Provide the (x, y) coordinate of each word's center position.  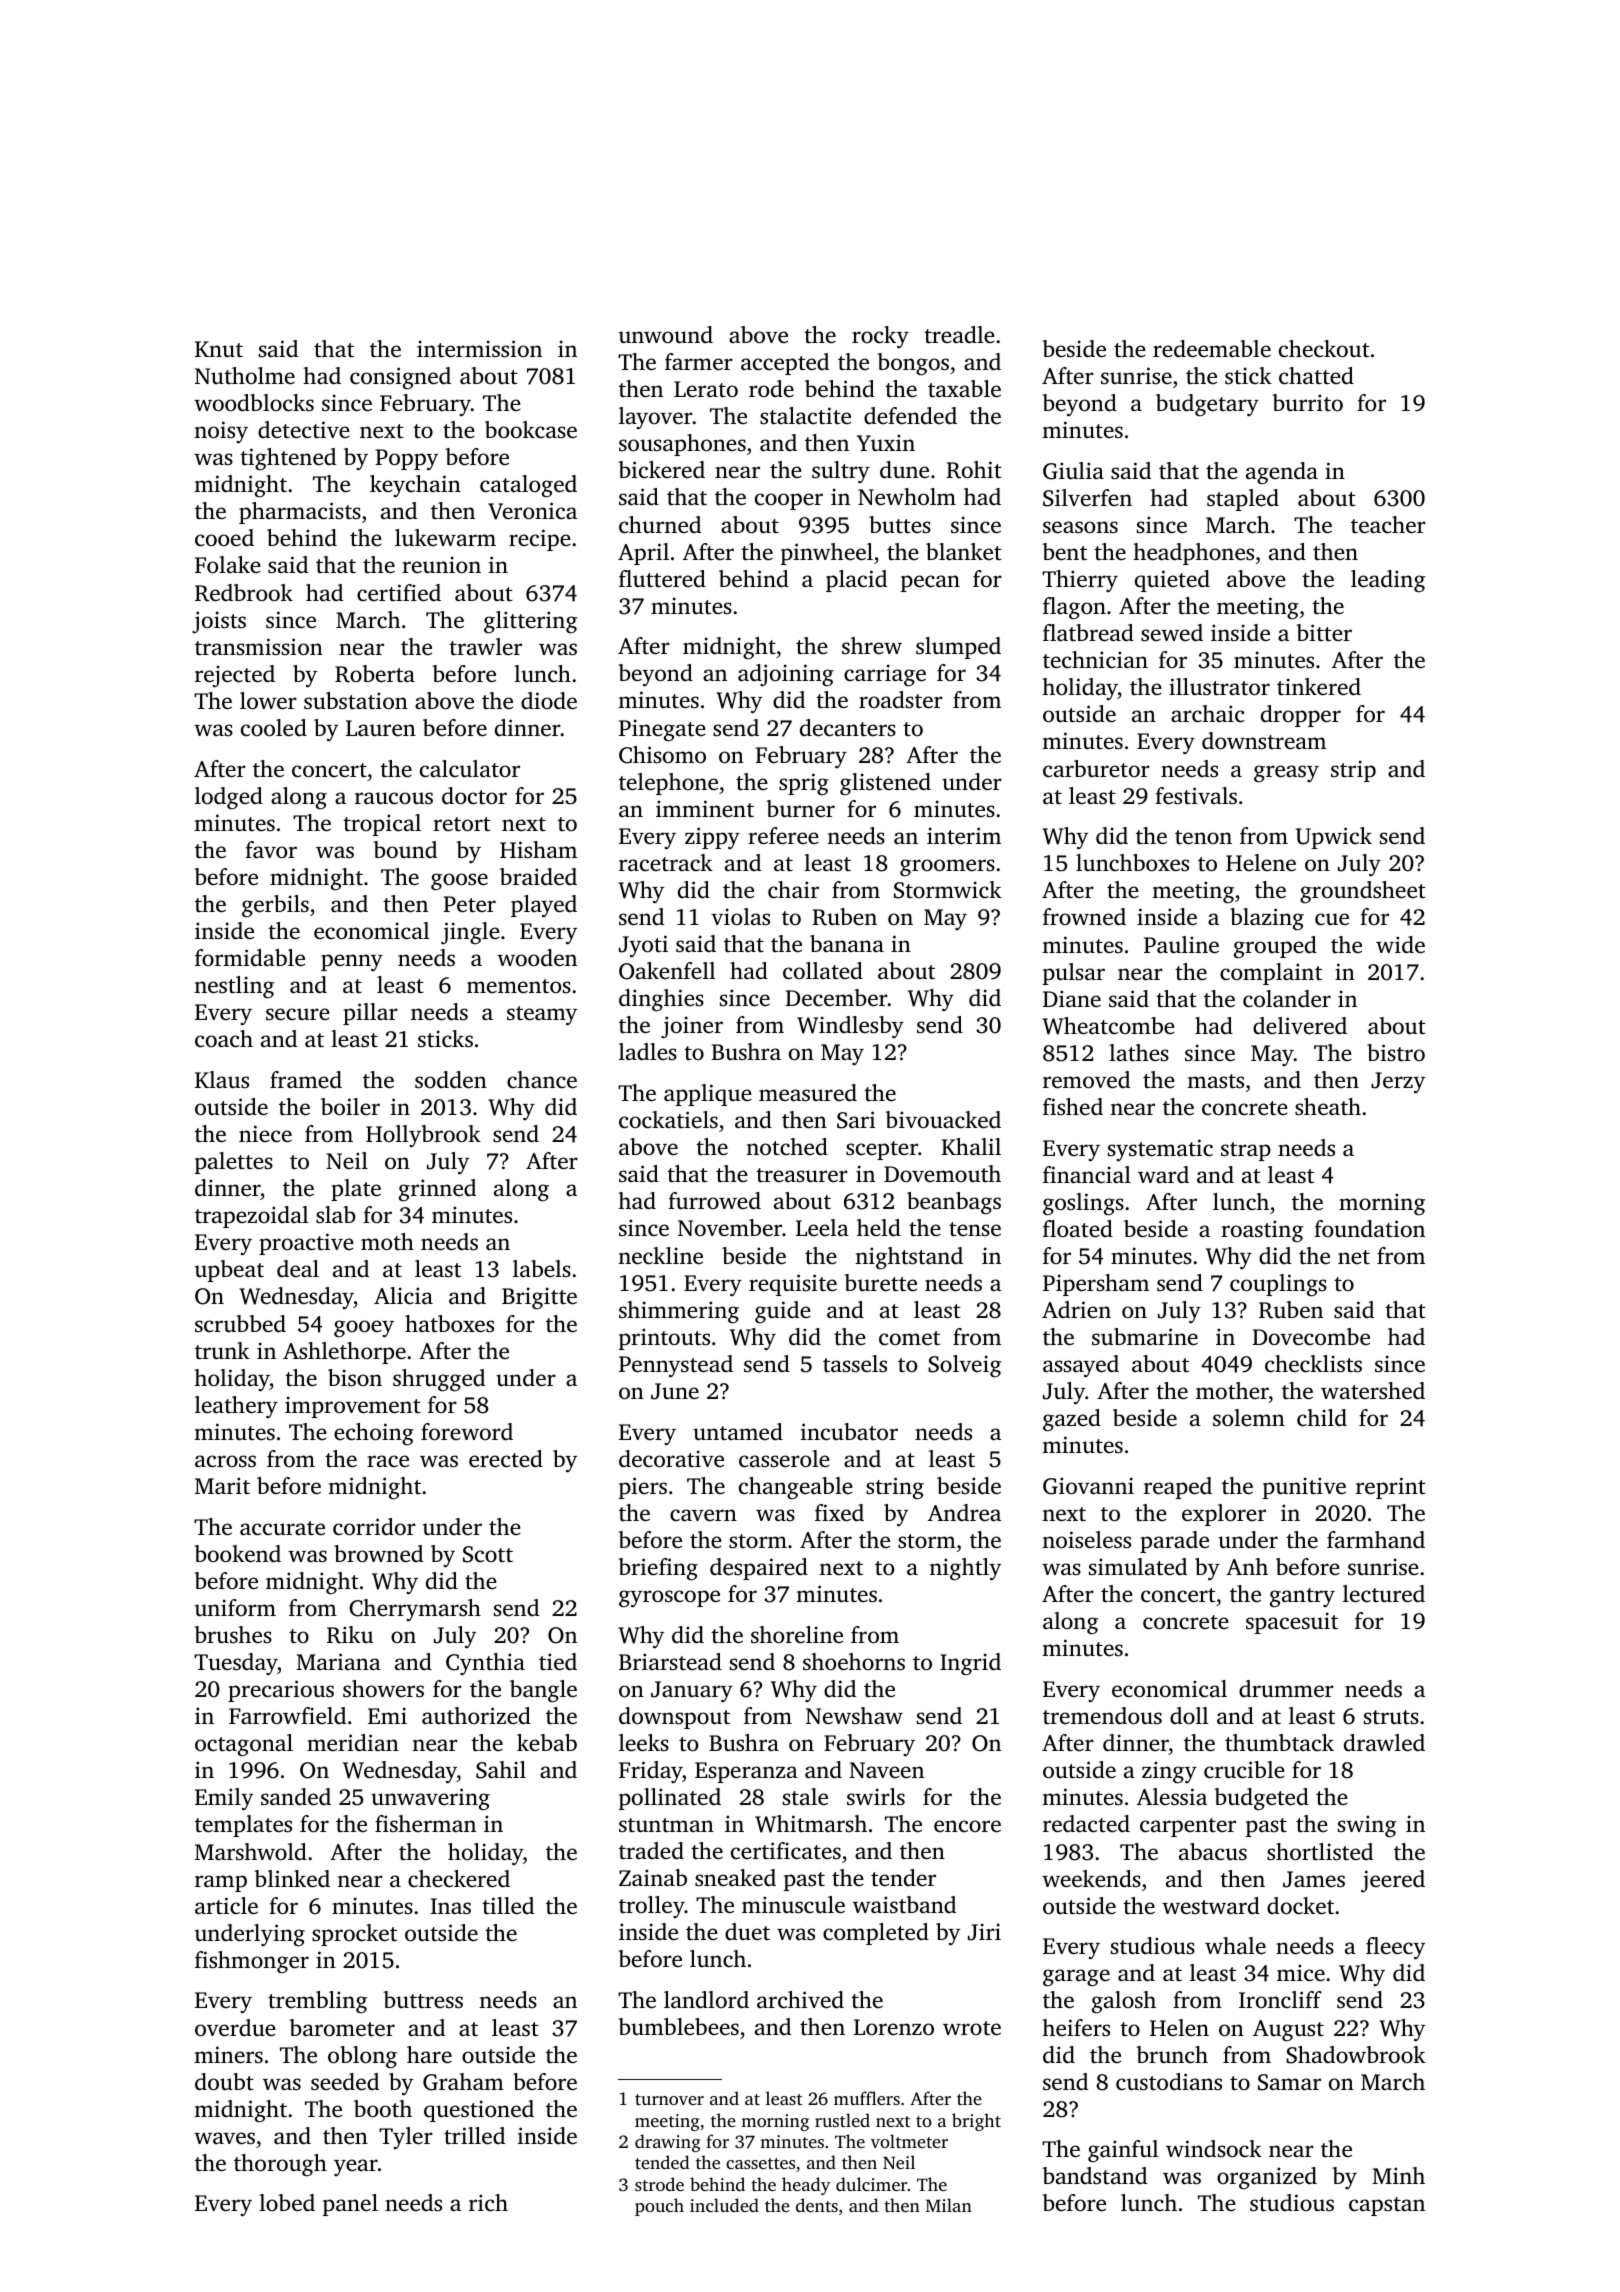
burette (880, 1283)
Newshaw (854, 1716)
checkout (1324, 349)
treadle (959, 334)
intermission (479, 349)
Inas (451, 1906)
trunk (222, 1351)
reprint (1391, 1488)
